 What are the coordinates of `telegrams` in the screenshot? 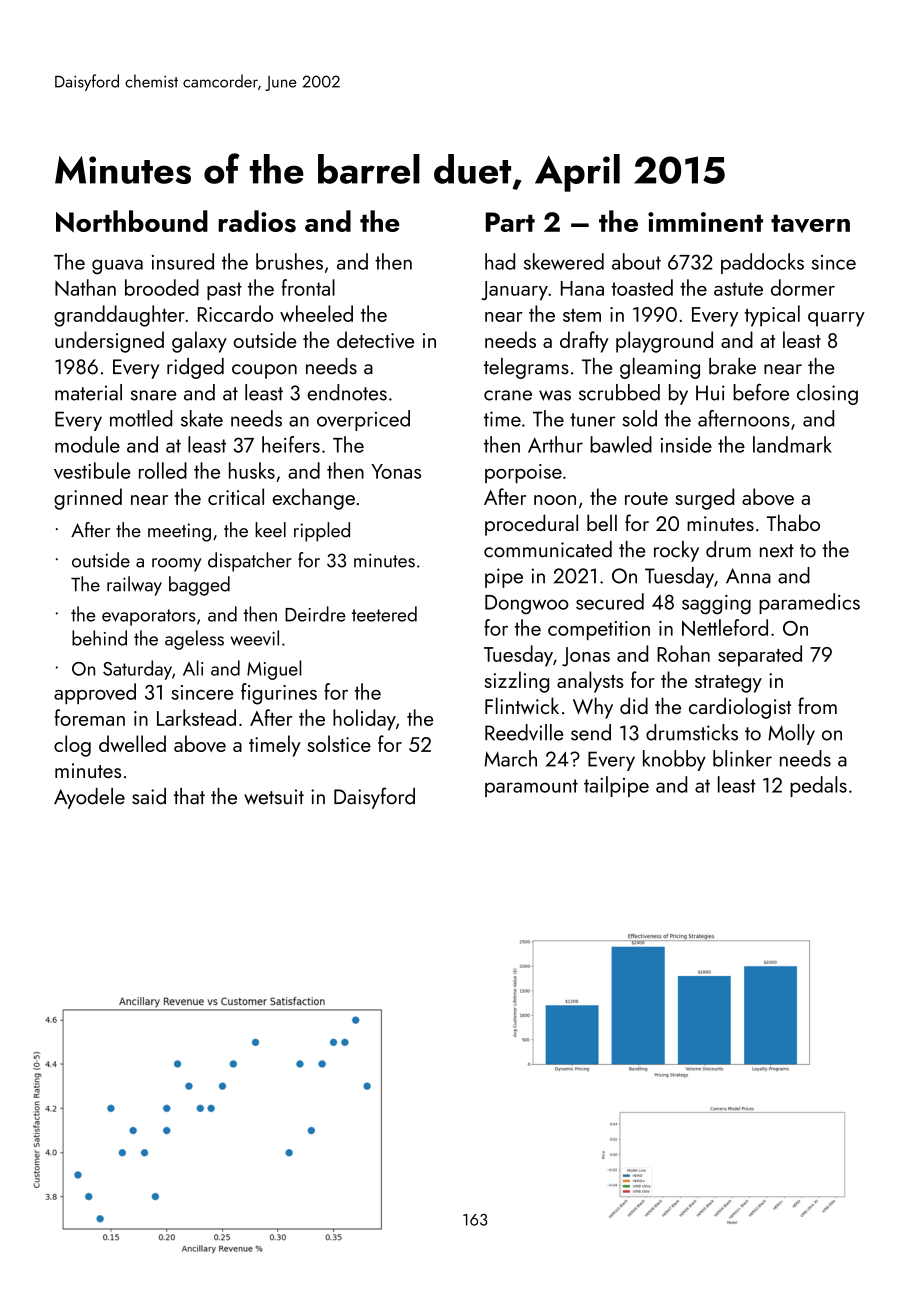 It's located at (526, 368).
